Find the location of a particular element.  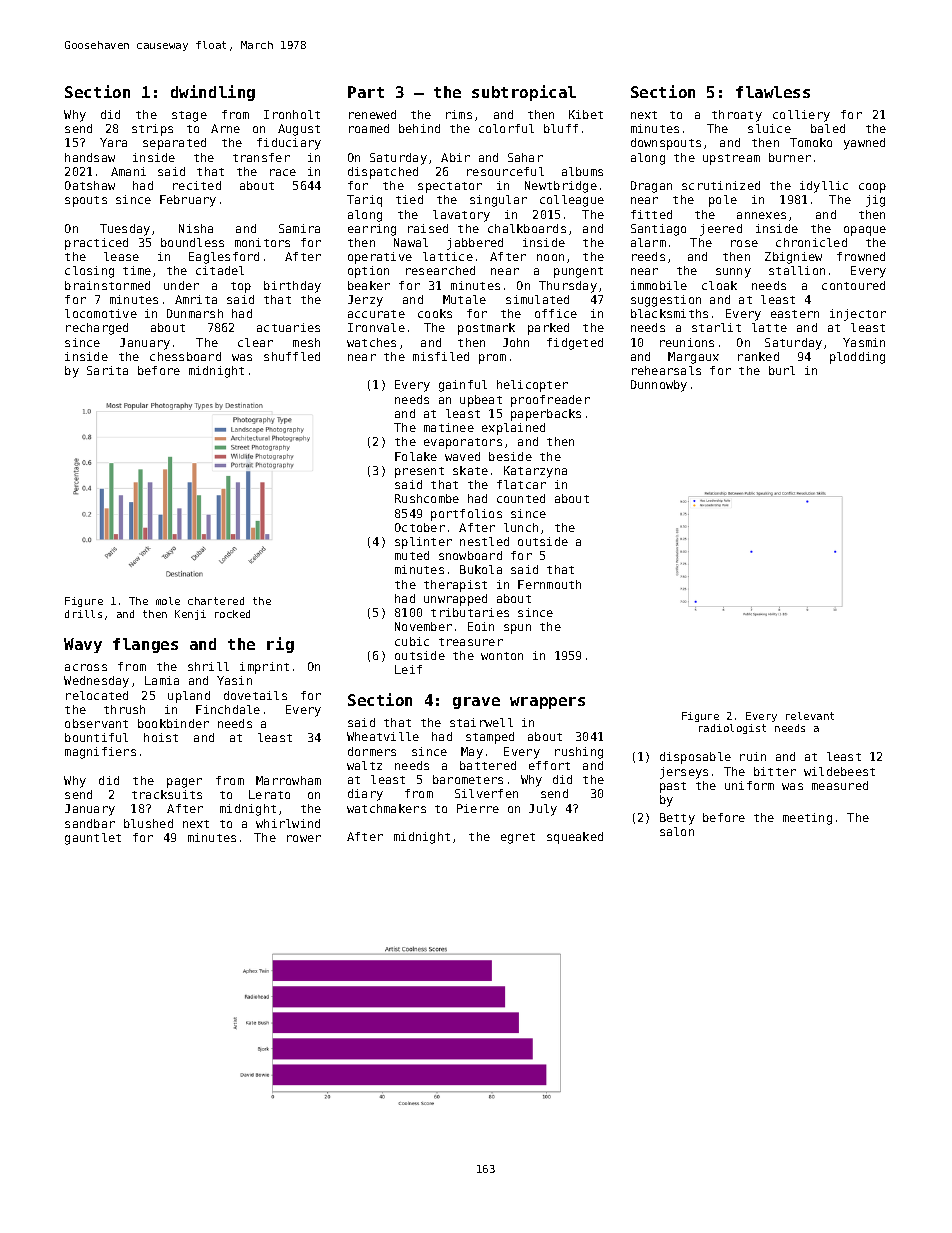

dwindling is located at coordinates (213, 93).
